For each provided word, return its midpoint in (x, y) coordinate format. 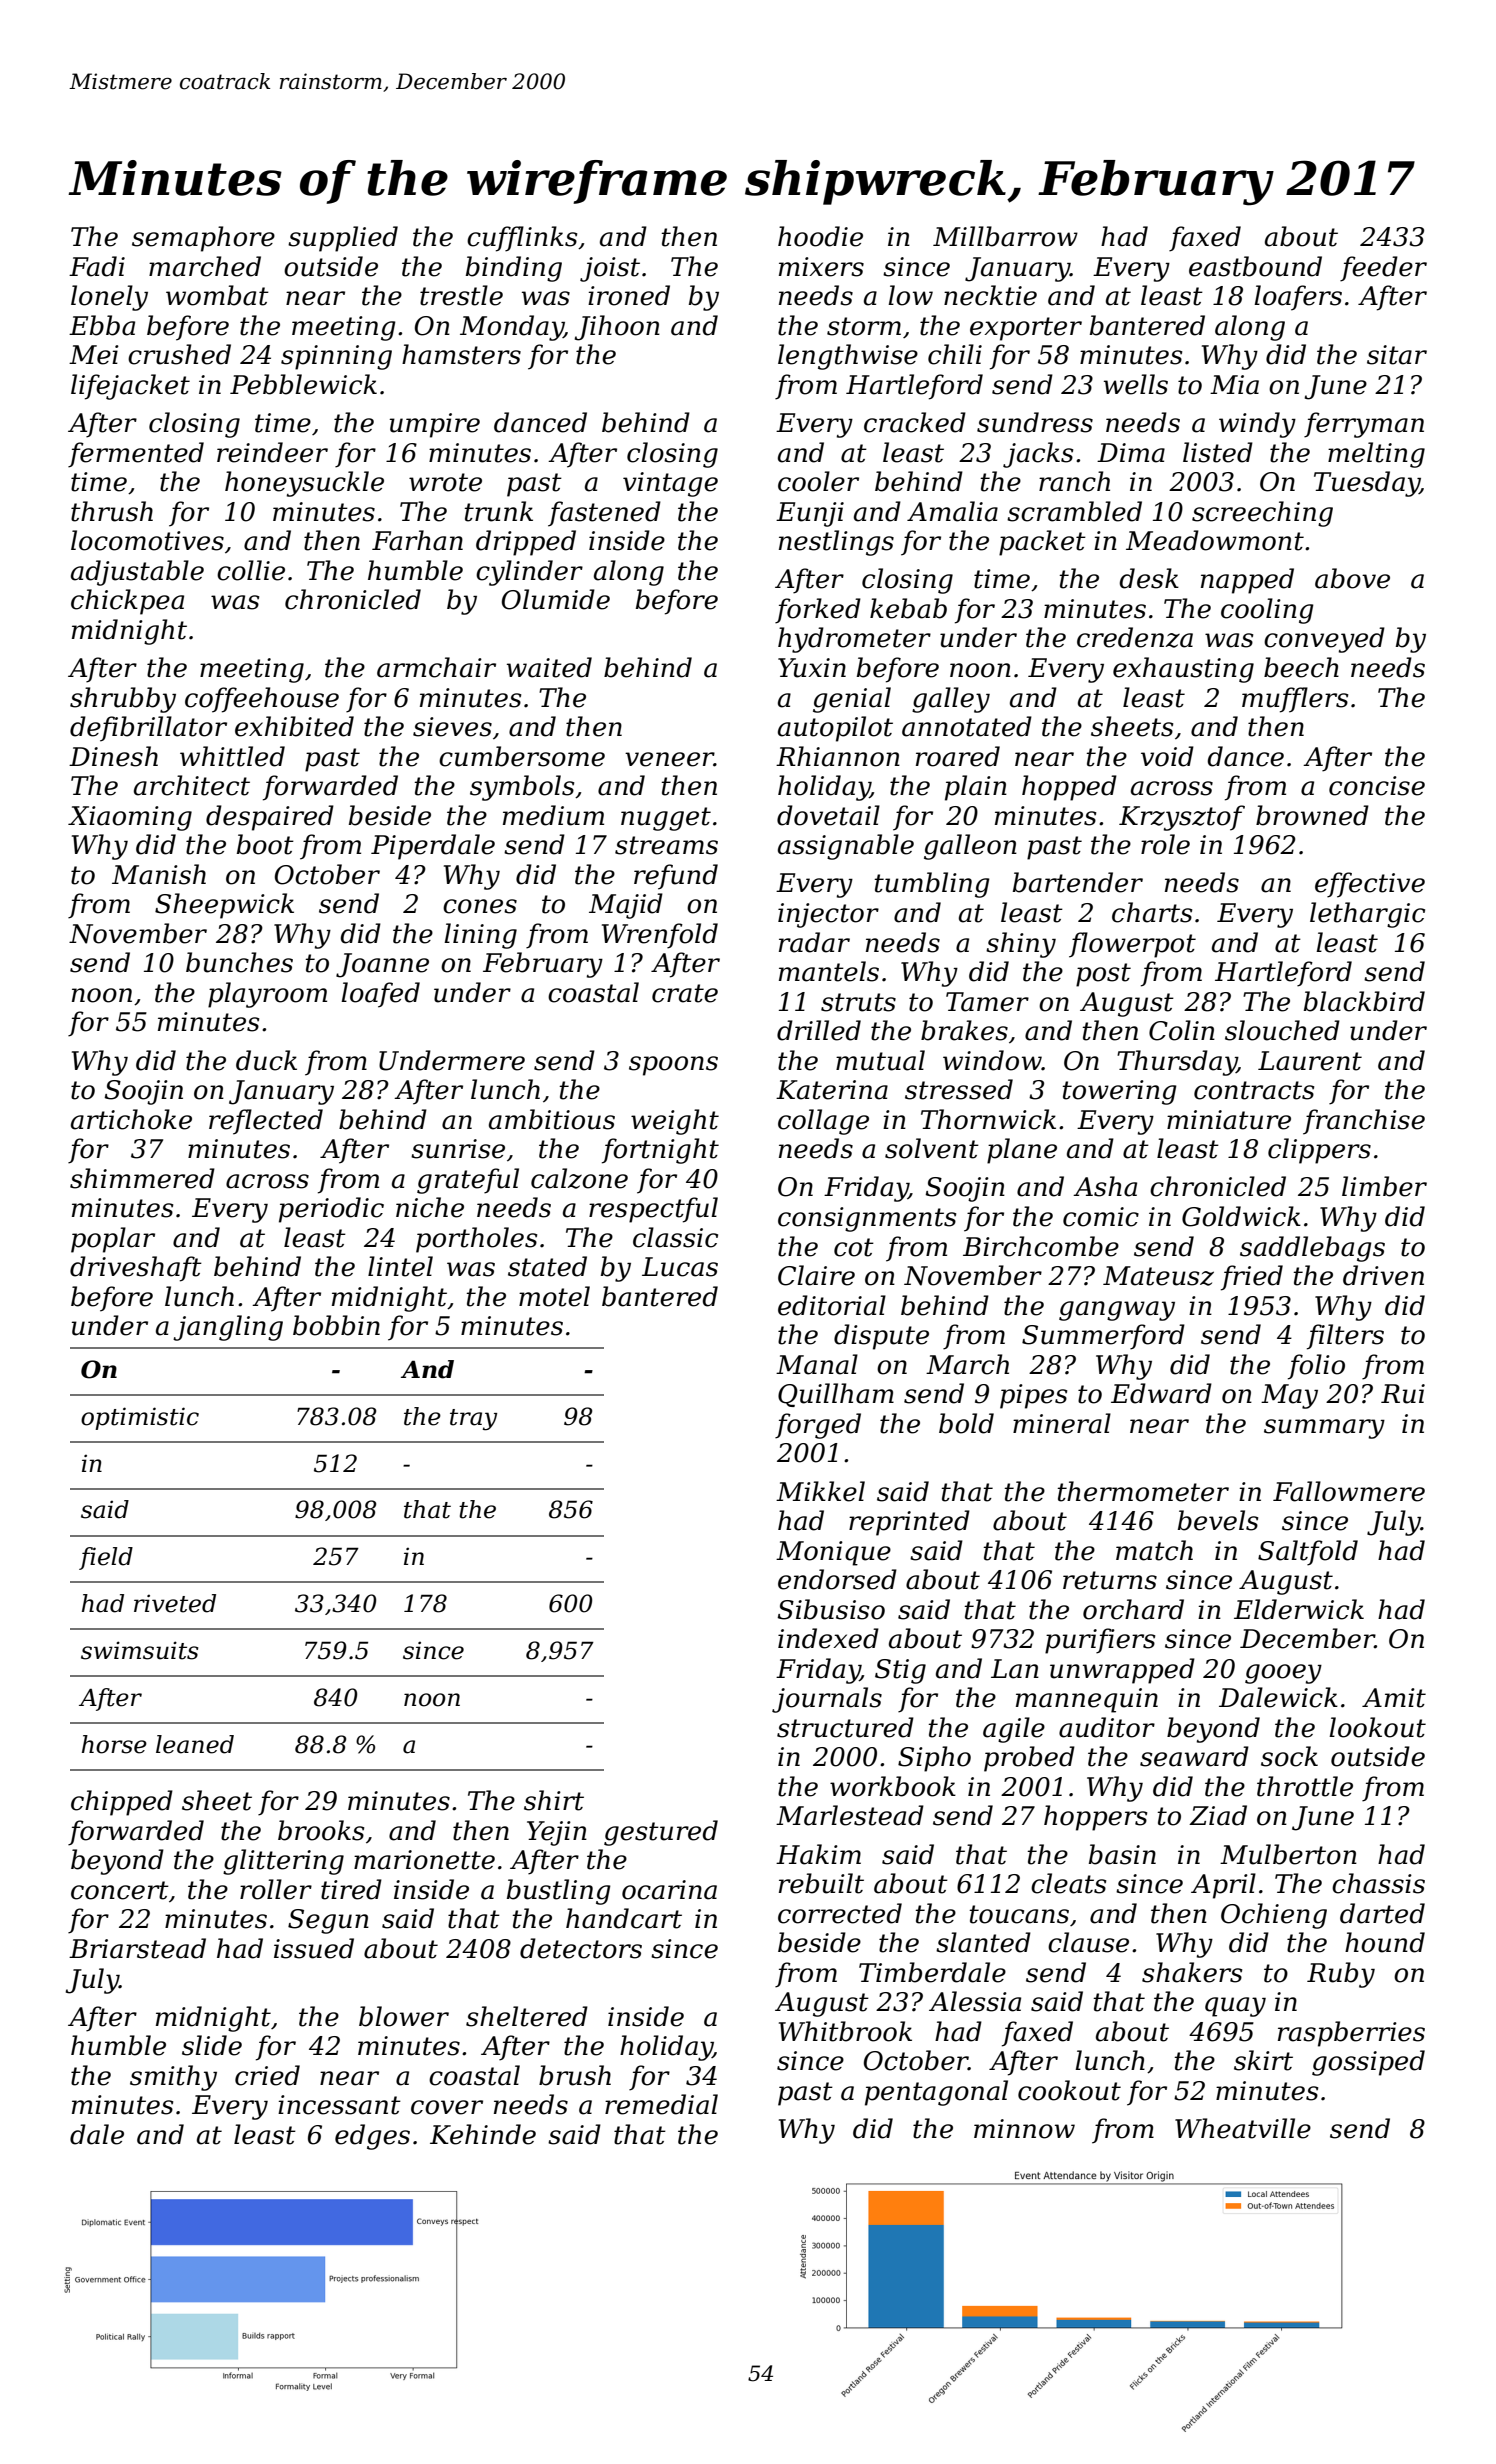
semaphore (203, 239)
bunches (239, 962)
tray (473, 1420)
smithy (173, 2078)
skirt (1263, 2060)
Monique (833, 1553)
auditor (1107, 1727)
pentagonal (936, 2093)
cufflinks (522, 239)
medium (553, 815)
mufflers (1295, 700)
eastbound (1255, 266)
